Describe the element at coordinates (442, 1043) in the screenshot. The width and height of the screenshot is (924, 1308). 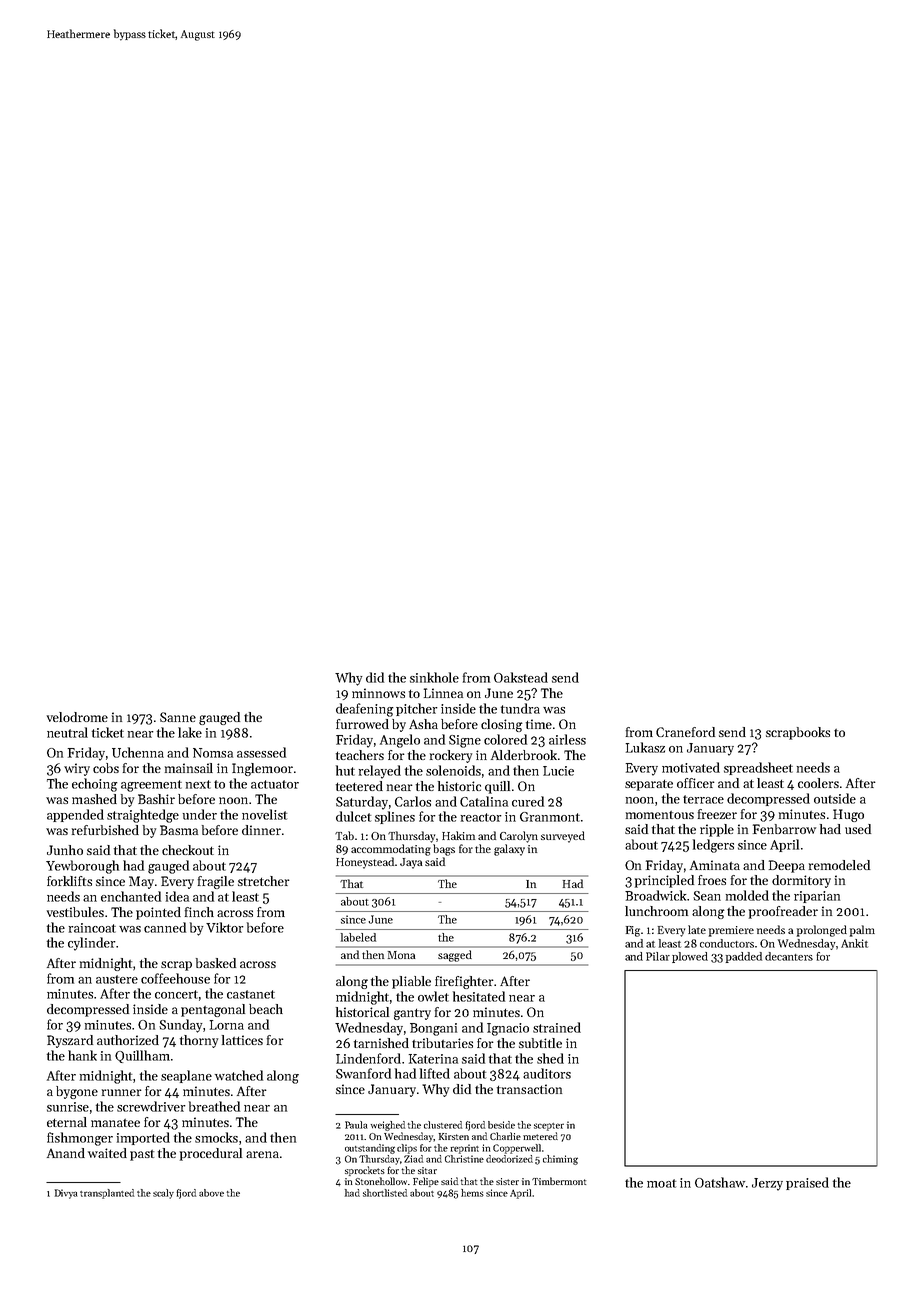
I see `tributaries` at that location.
